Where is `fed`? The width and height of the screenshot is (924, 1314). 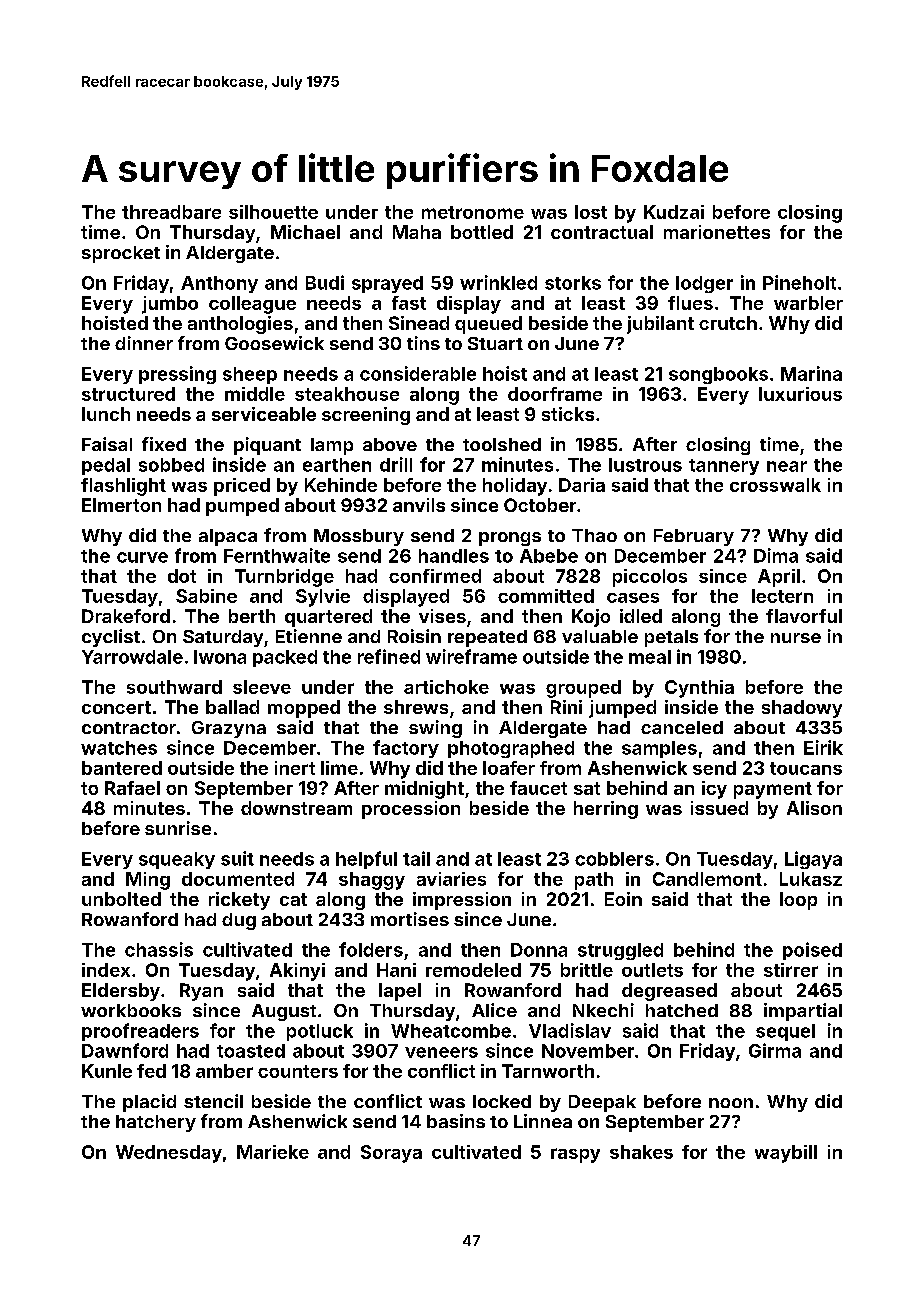 fed is located at coordinates (151, 1071).
